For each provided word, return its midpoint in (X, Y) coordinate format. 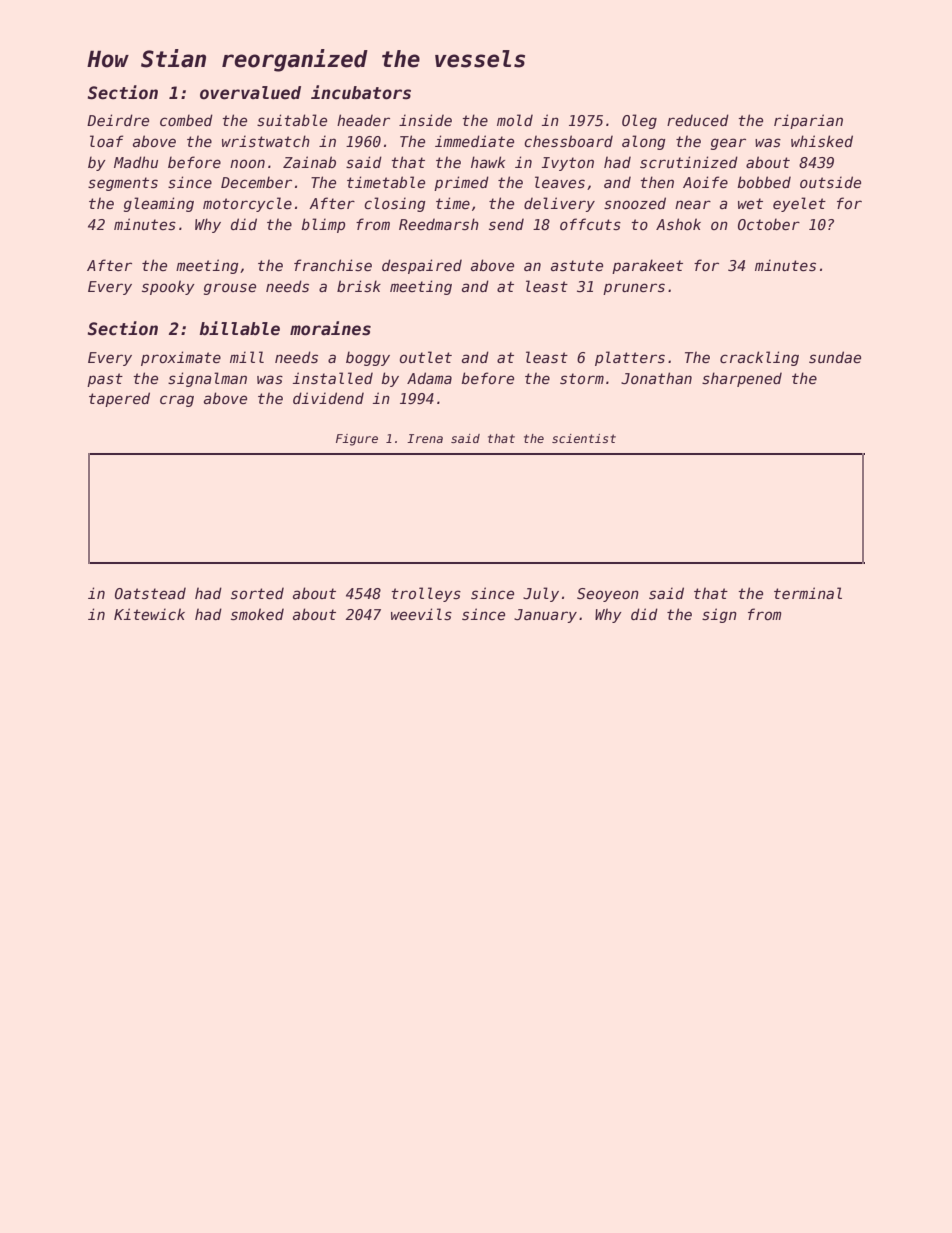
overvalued (250, 93)
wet (750, 203)
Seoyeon (608, 595)
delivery (559, 204)
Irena (425, 438)
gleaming (159, 204)
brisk (359, 286)
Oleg (639, 121)
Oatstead (150, 593)
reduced (698, 120)
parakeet (647, 266)
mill (247, 357)
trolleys (426, 594)
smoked (257, 614)
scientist (584, 438)
